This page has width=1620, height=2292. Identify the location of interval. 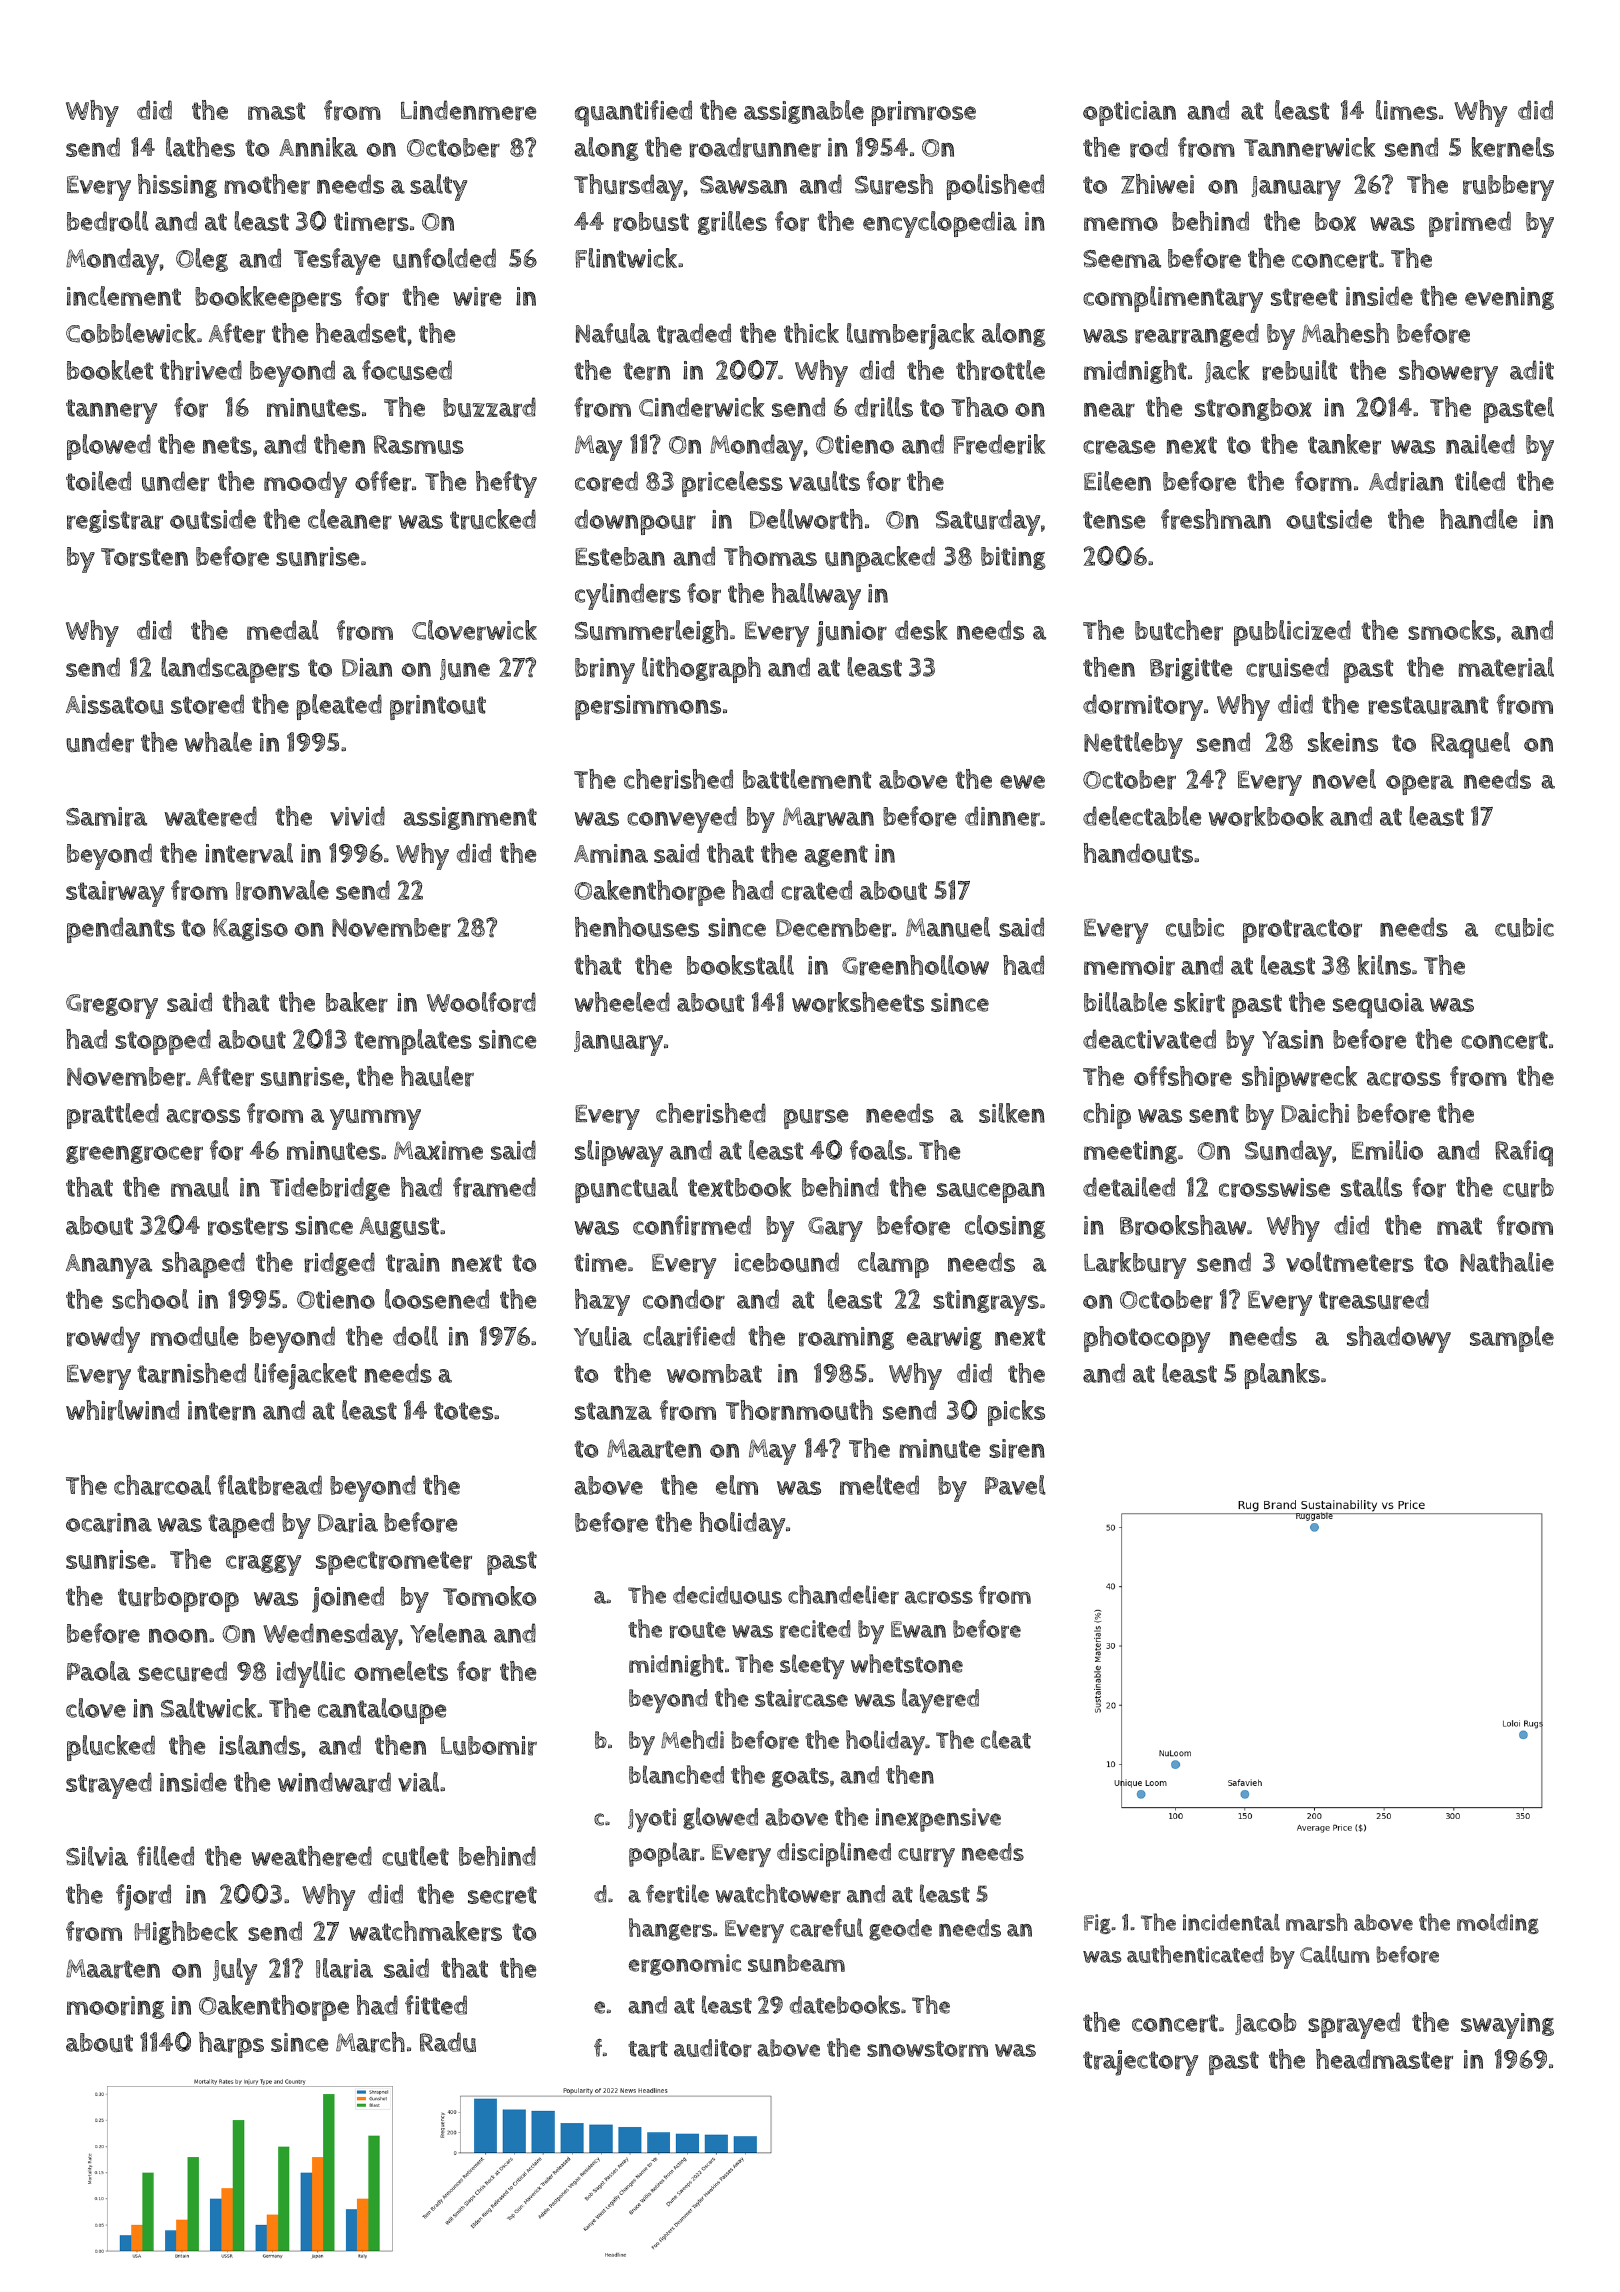
(249, 853).
